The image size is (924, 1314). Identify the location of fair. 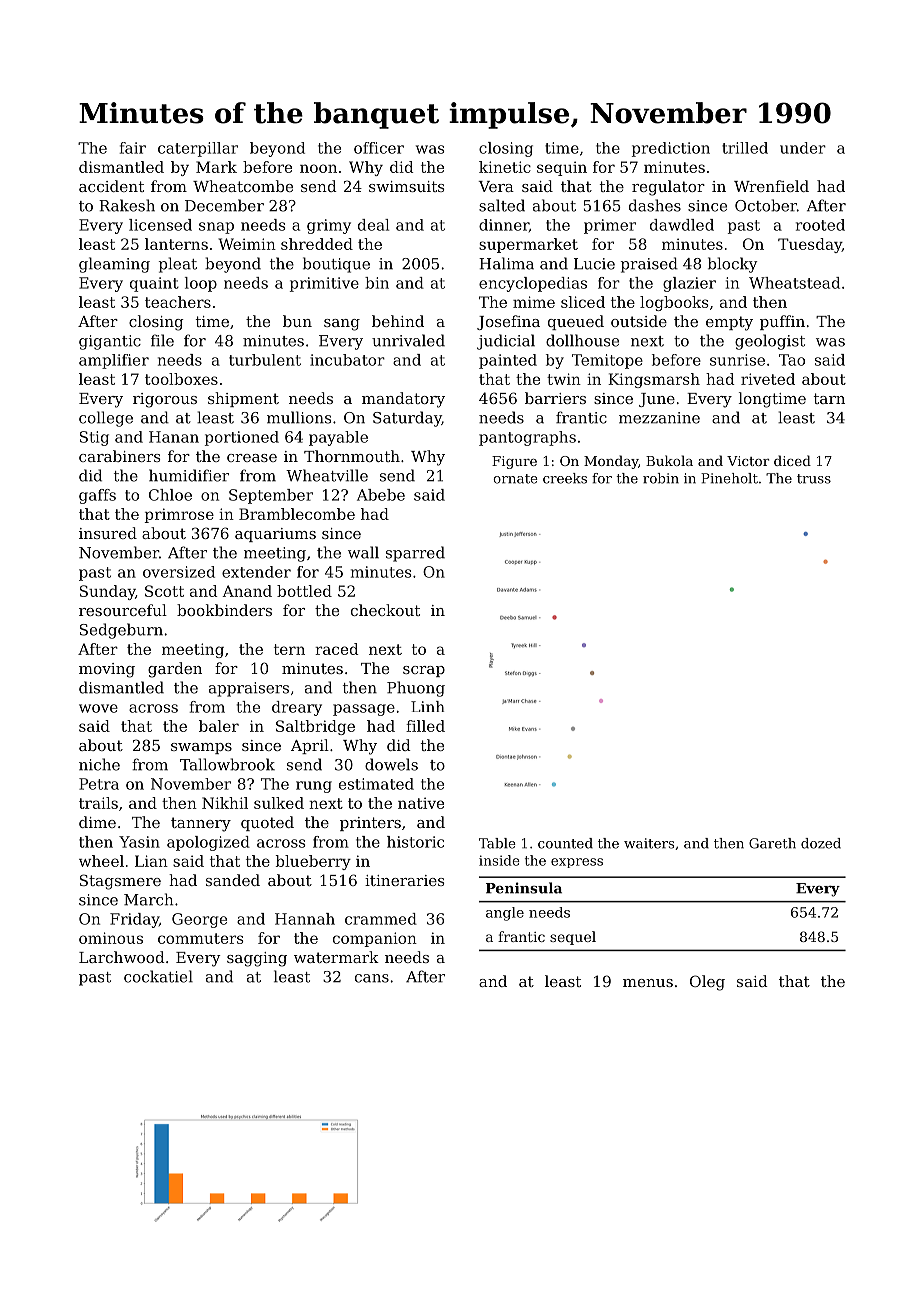
(133, 148).
